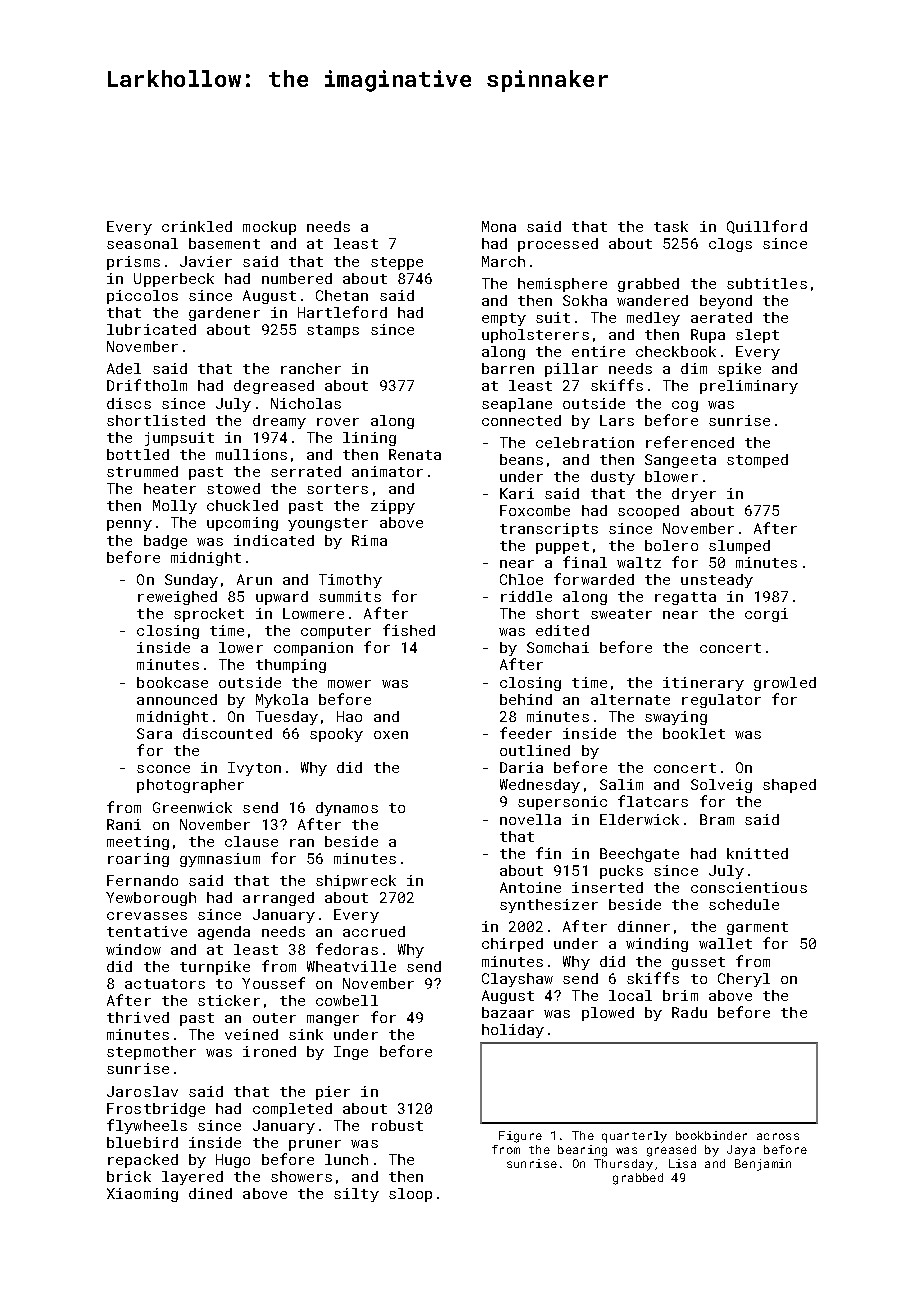  What do you see at coordinates (356, 882) in the document?
I see `shipwreck` at bounding box center [356, 882].
